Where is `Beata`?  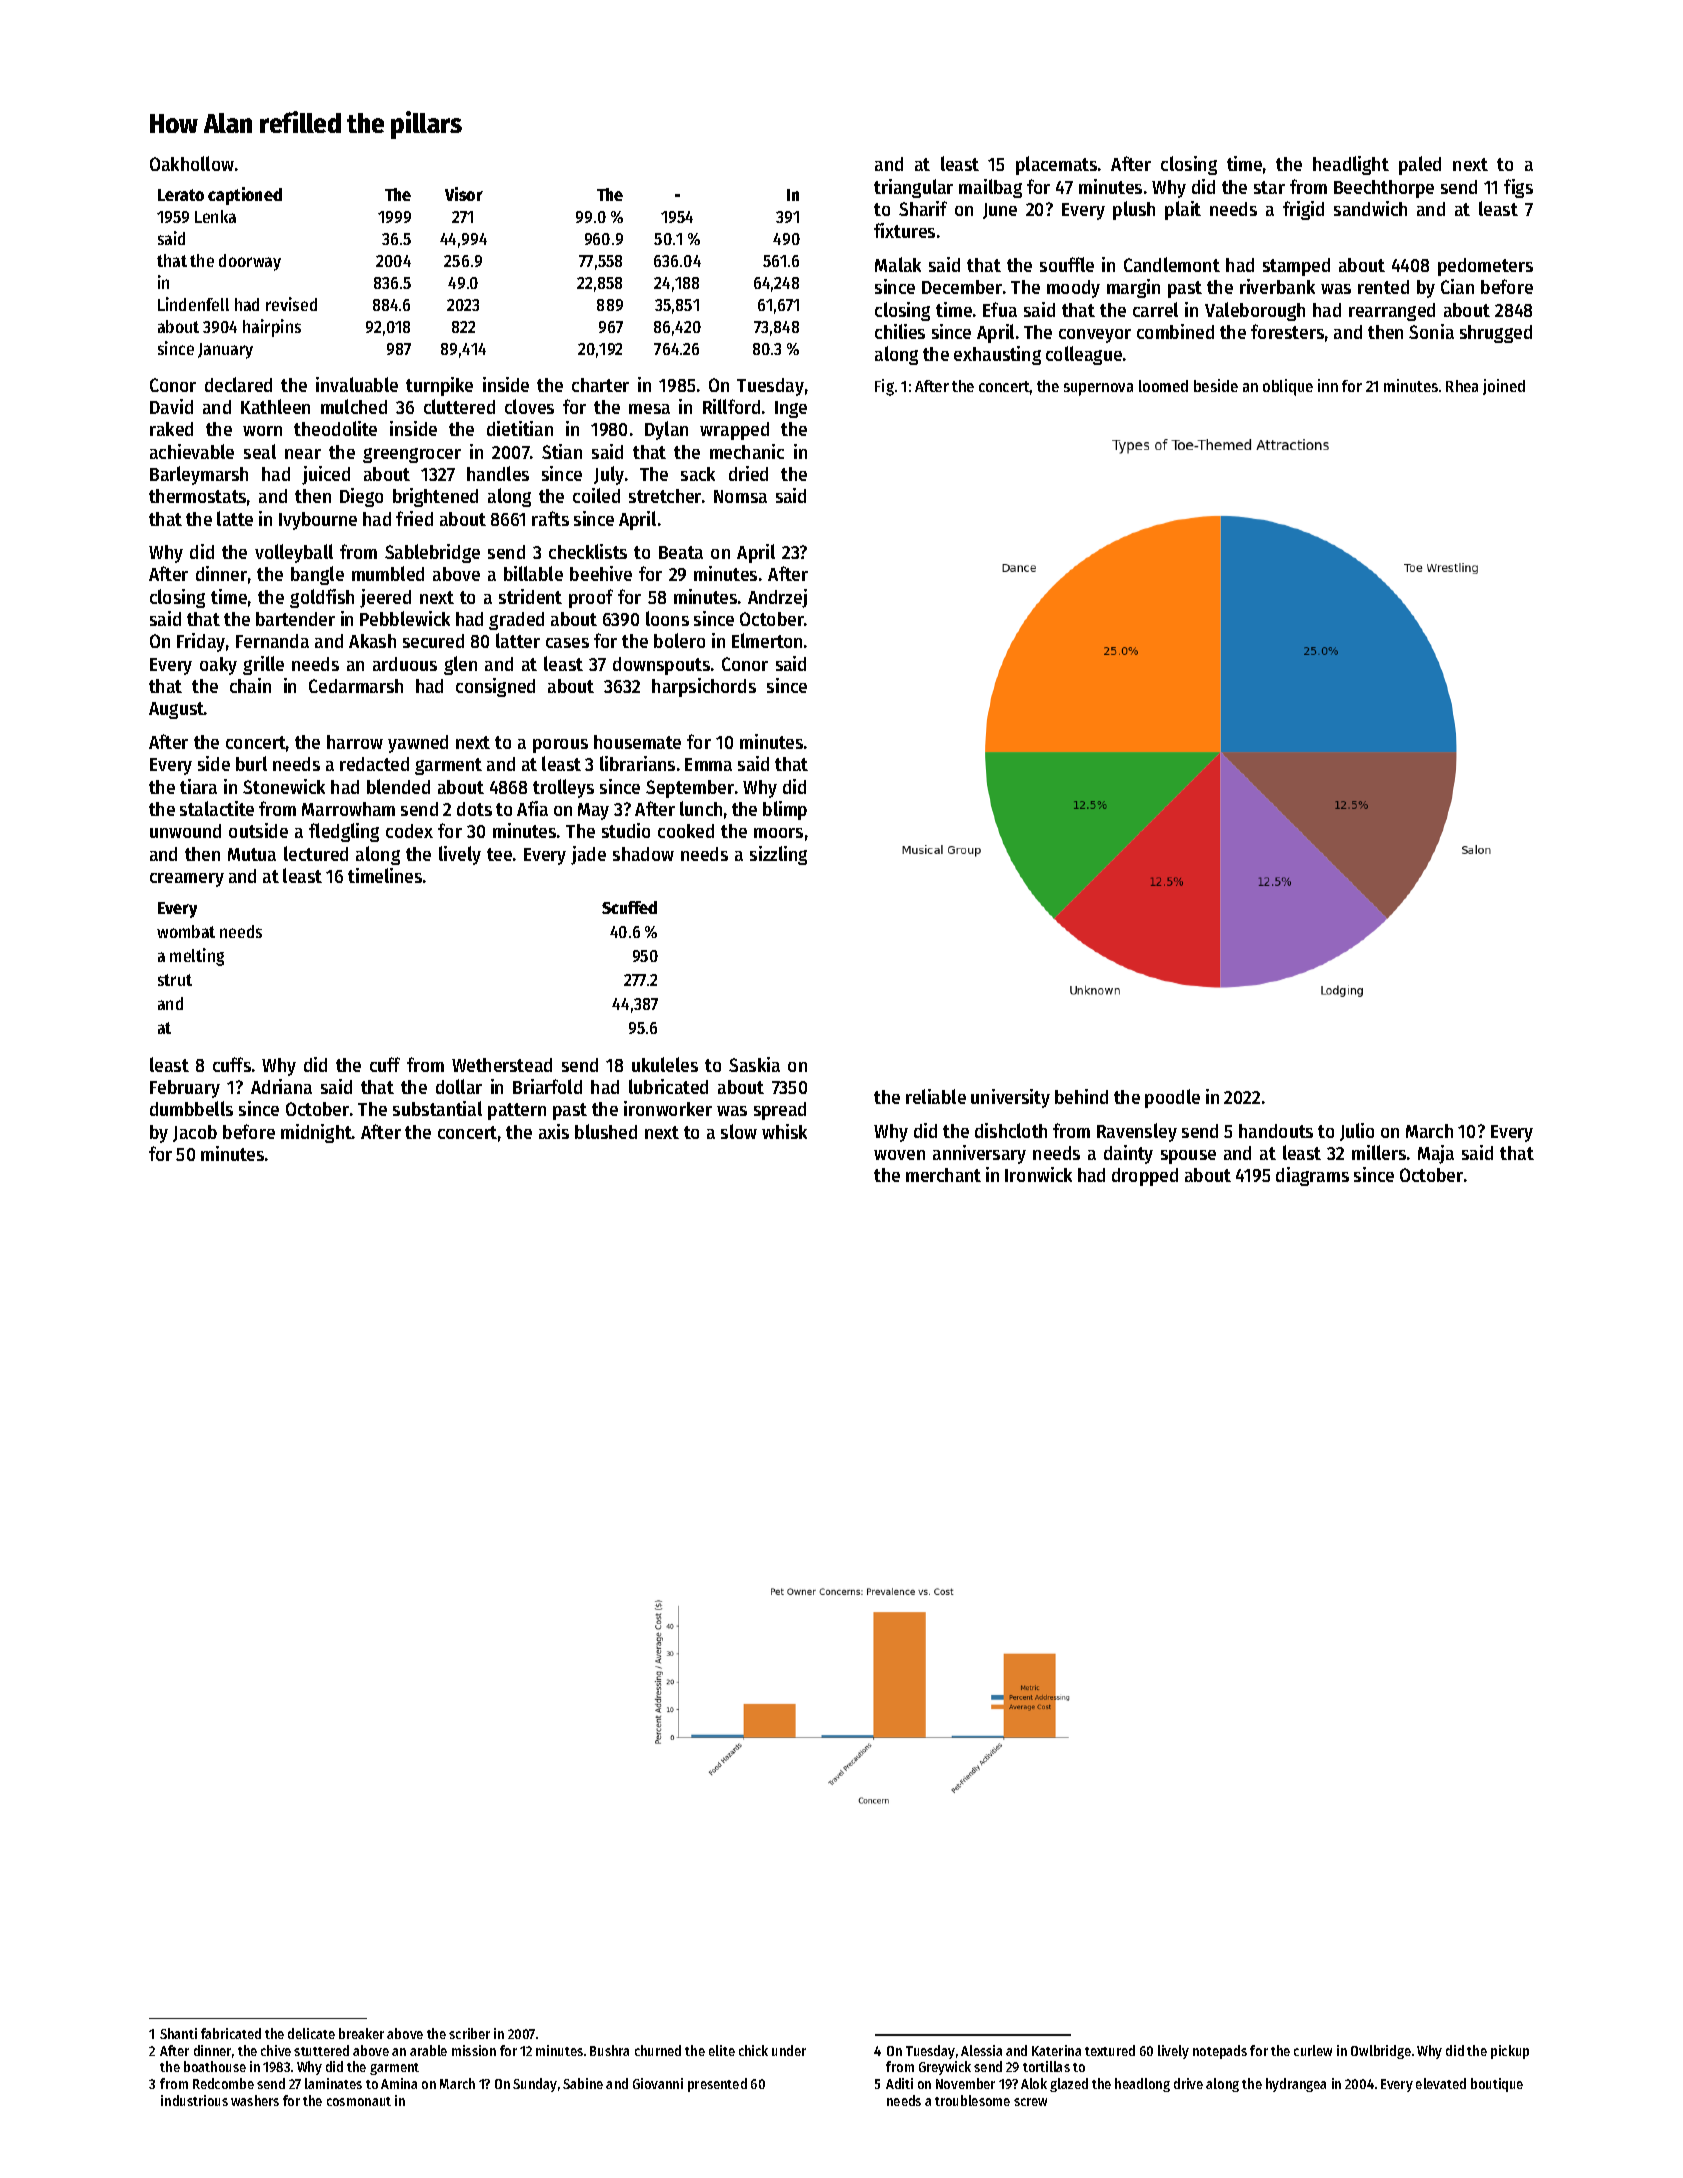 Beata is located at coordinates (681, 552).
